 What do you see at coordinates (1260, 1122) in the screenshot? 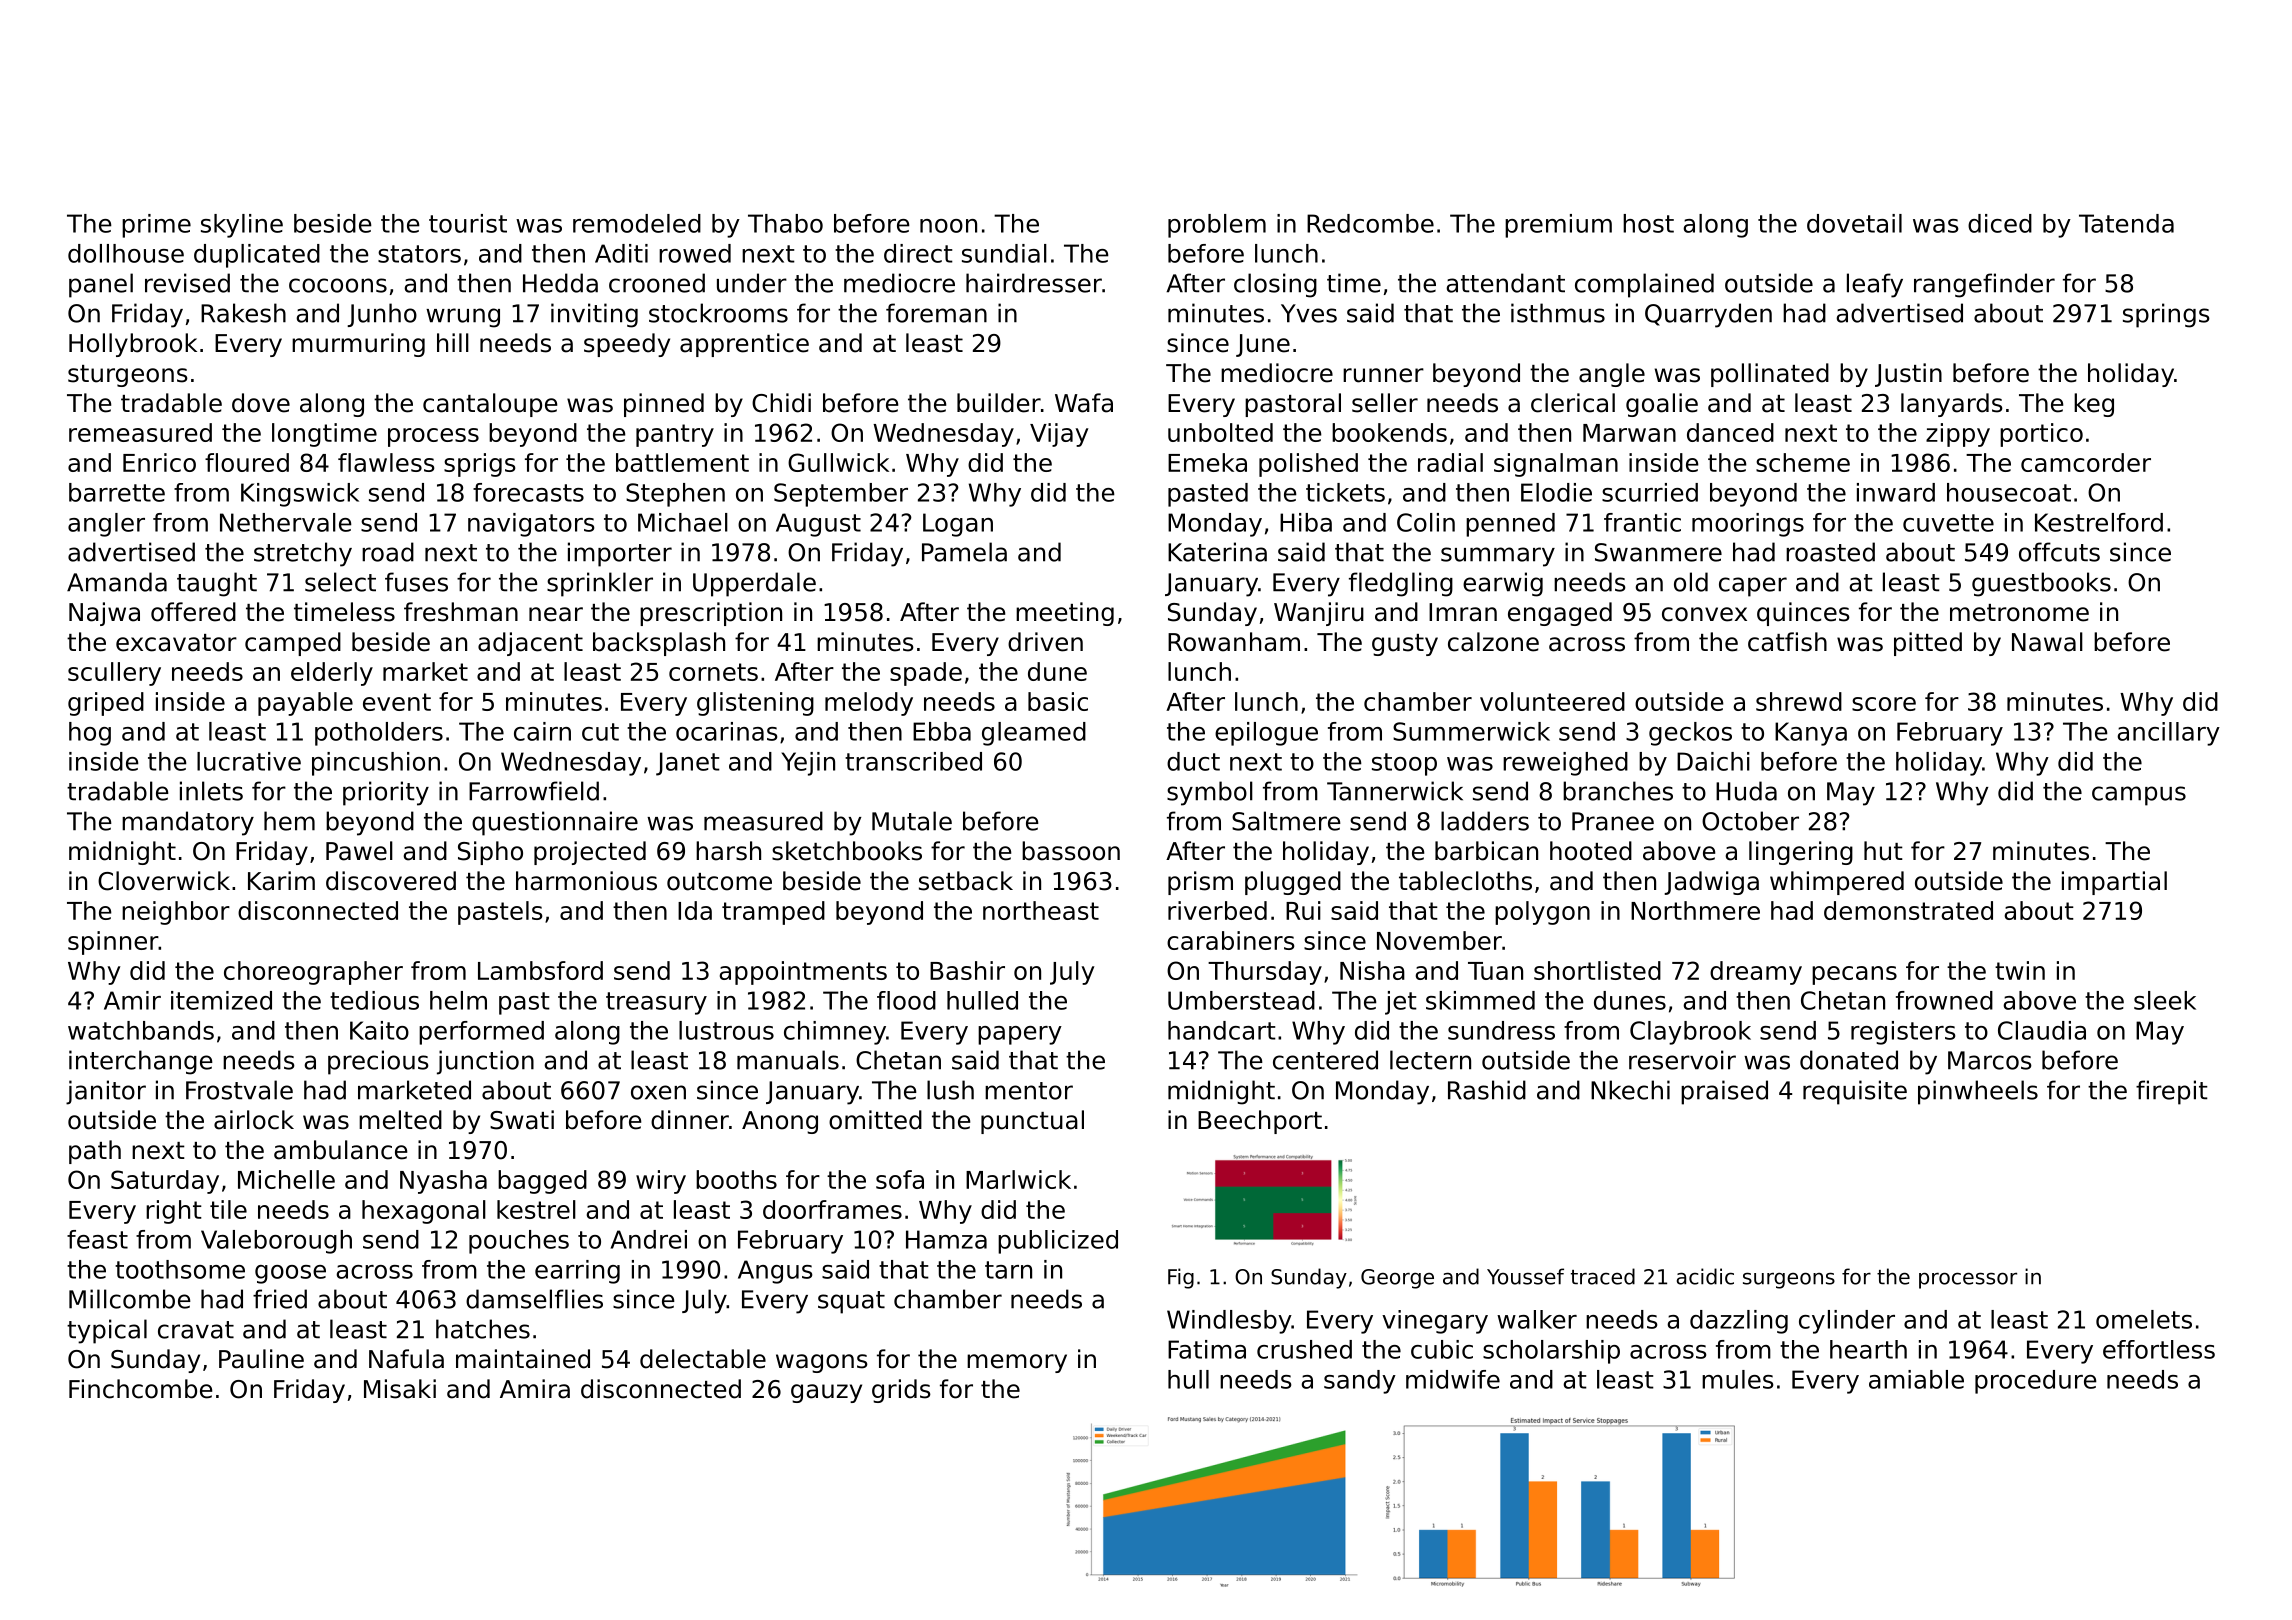
I see `Beechport` at bounding box center [1260, 1122].
